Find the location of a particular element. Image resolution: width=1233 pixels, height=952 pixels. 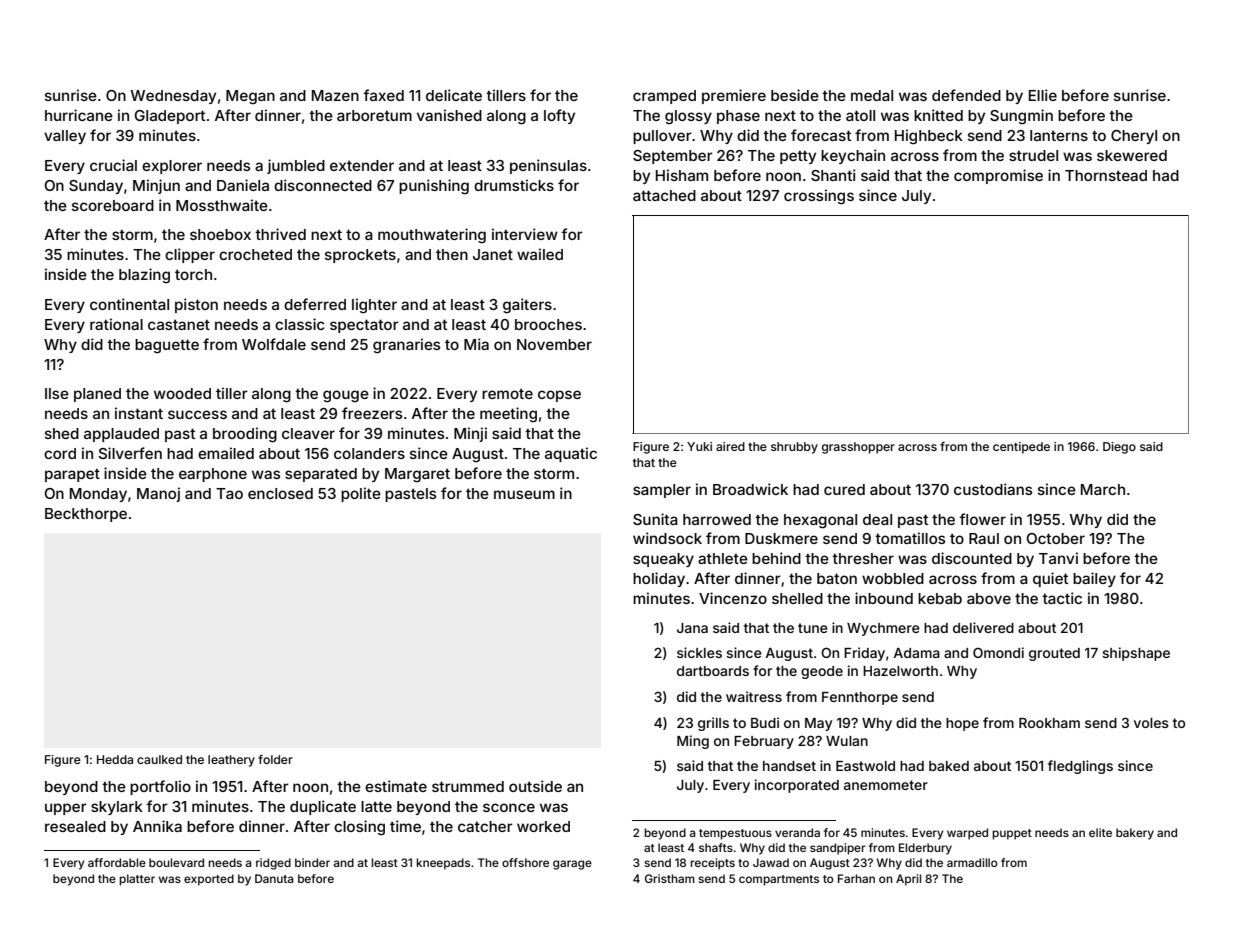

Mazen is located at coordinates (335, 95).
